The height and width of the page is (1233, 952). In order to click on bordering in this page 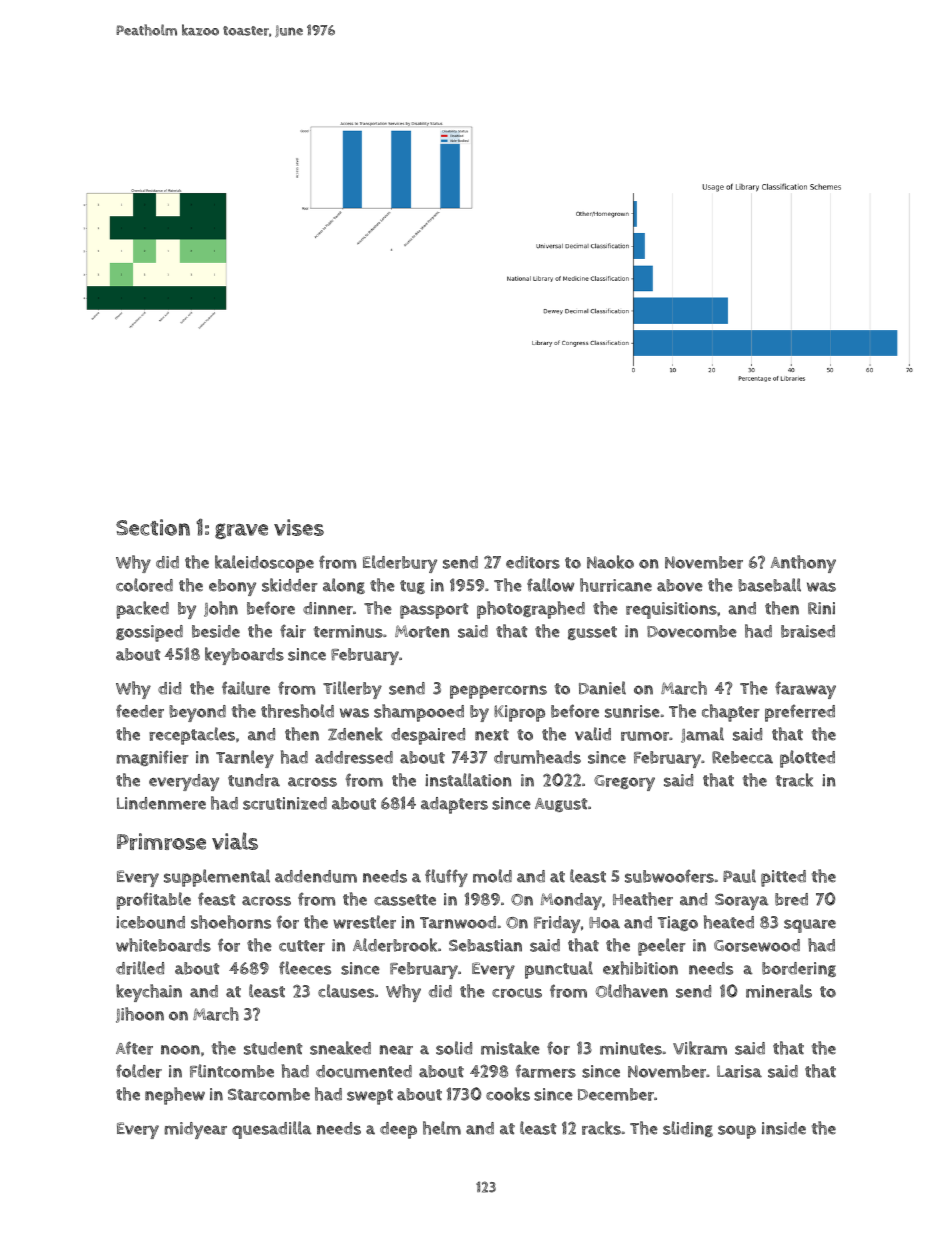, I will do `click(799, 969)`.
